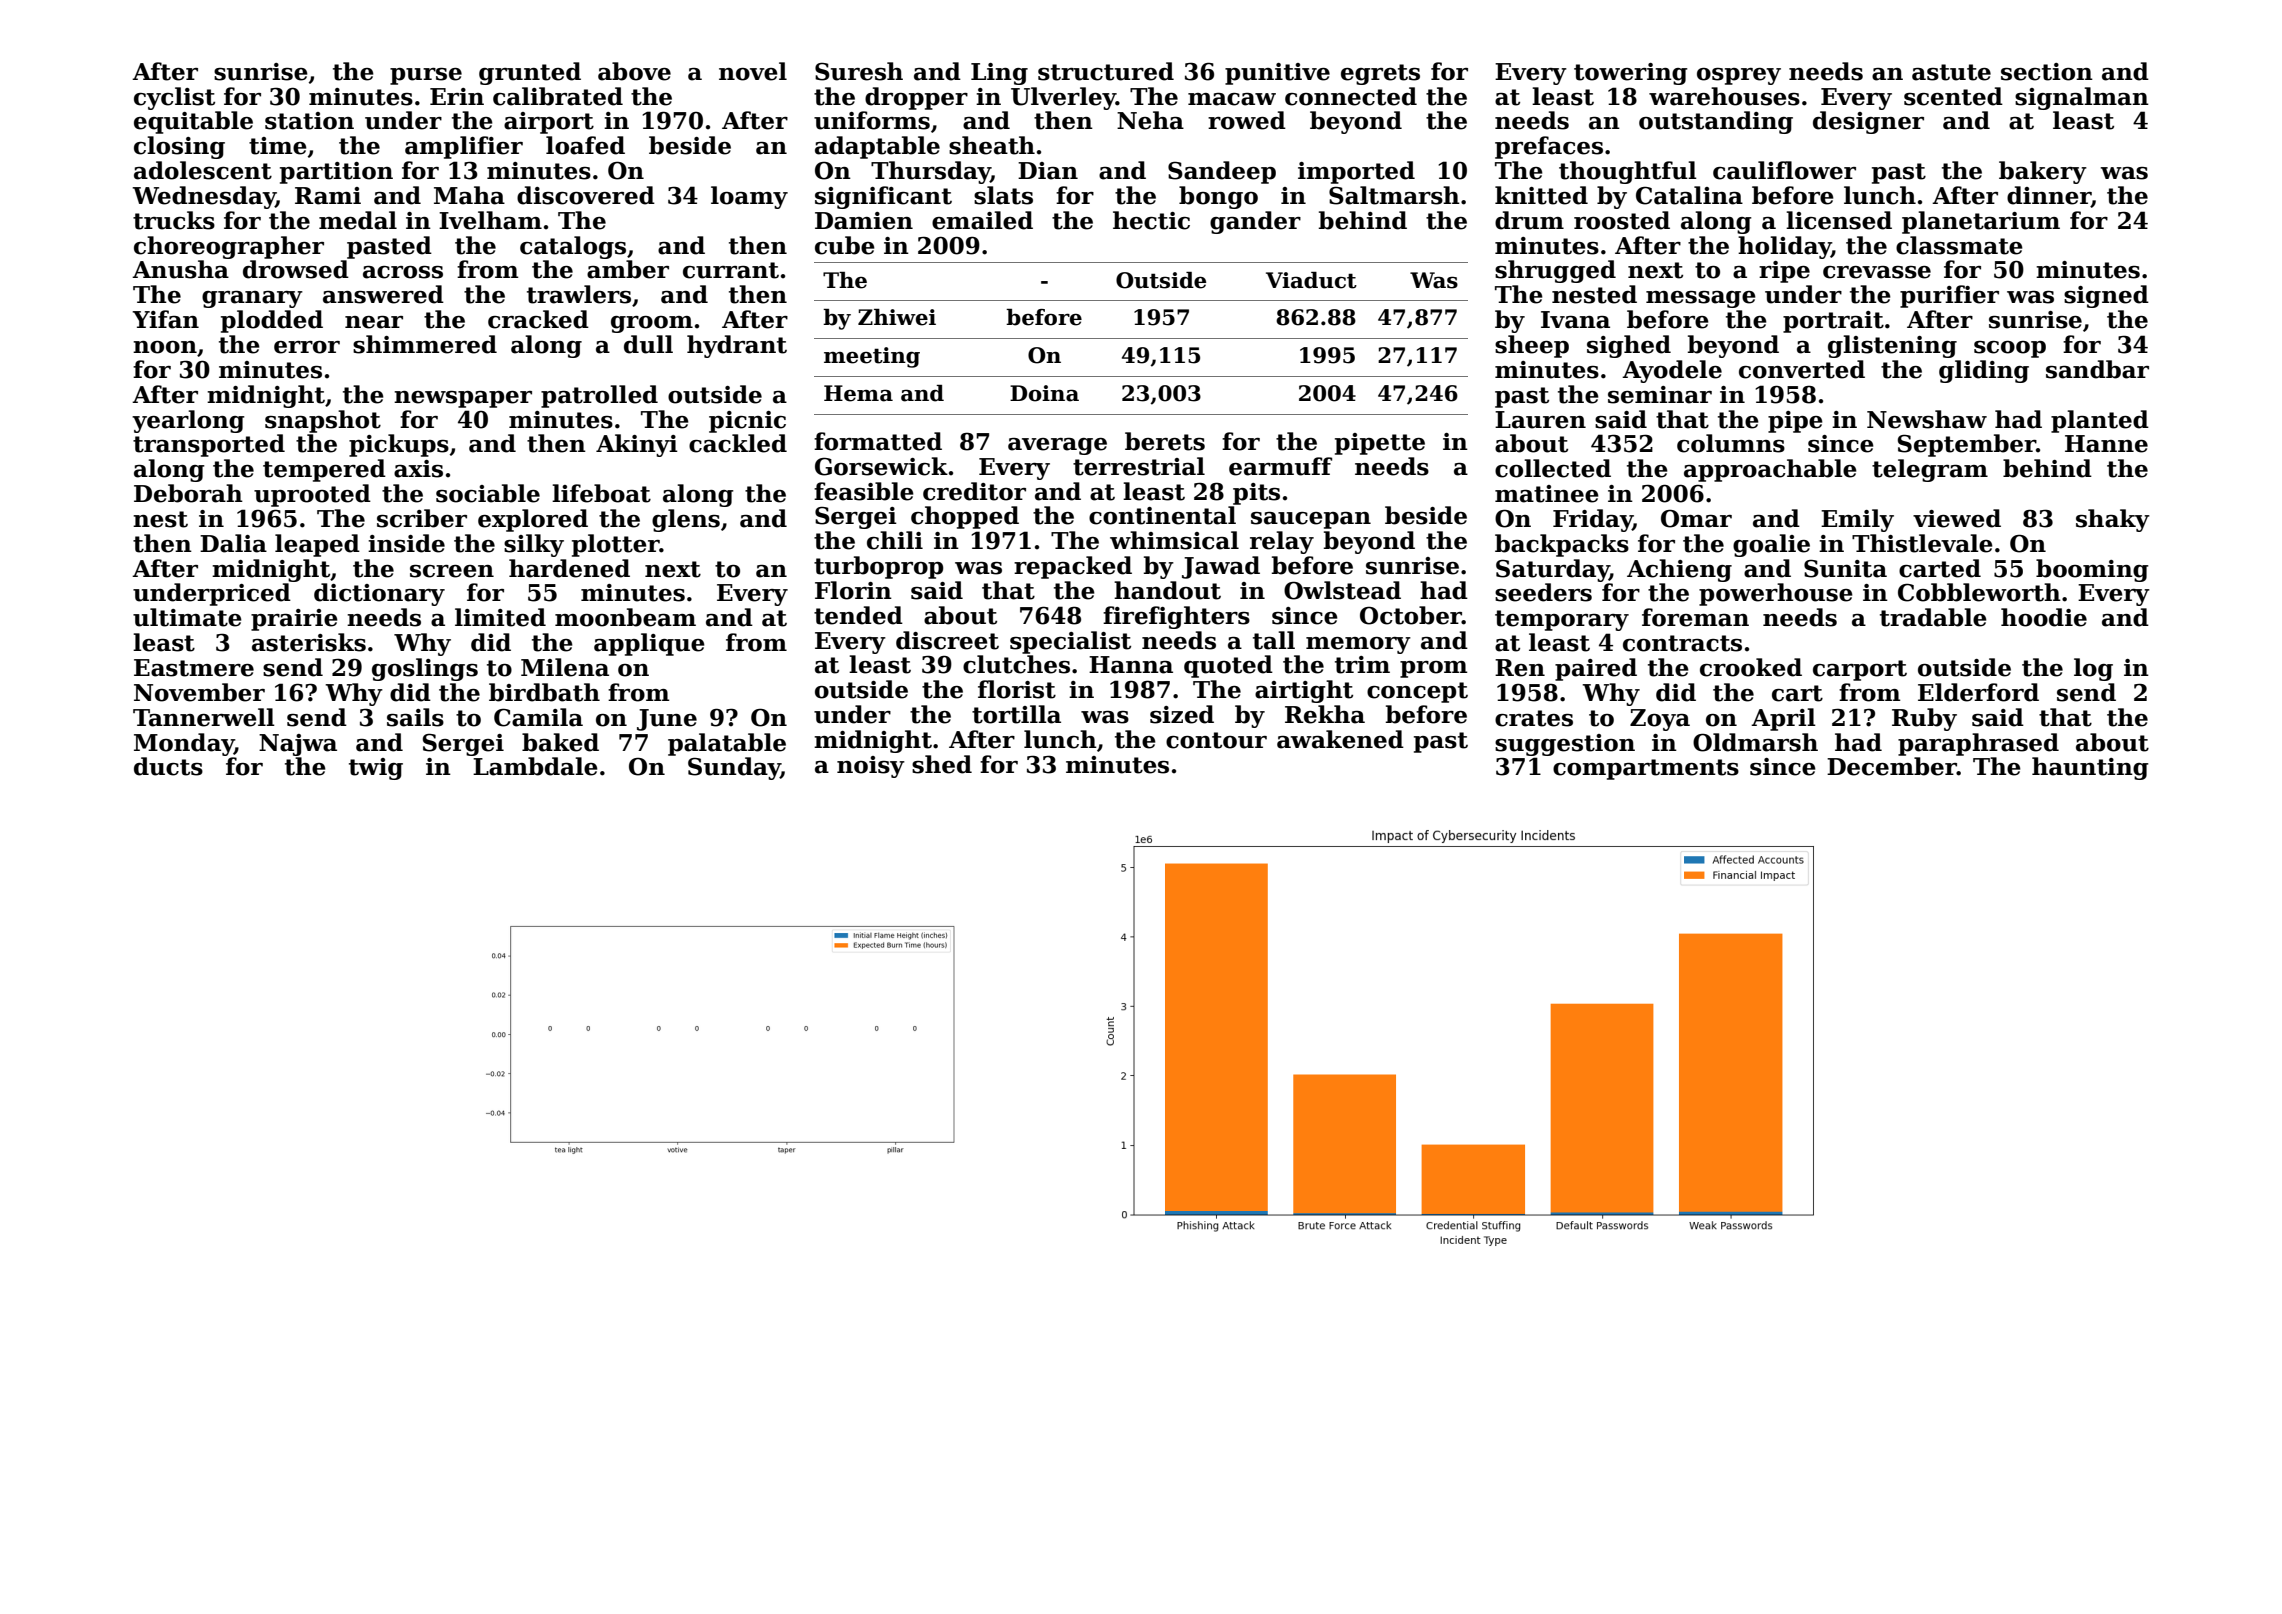 The height and width of the image is (1614, 2282). What do you see at coordinates (174, 220) in the image?
I see `trucks` at bounding box center [174, 220].
